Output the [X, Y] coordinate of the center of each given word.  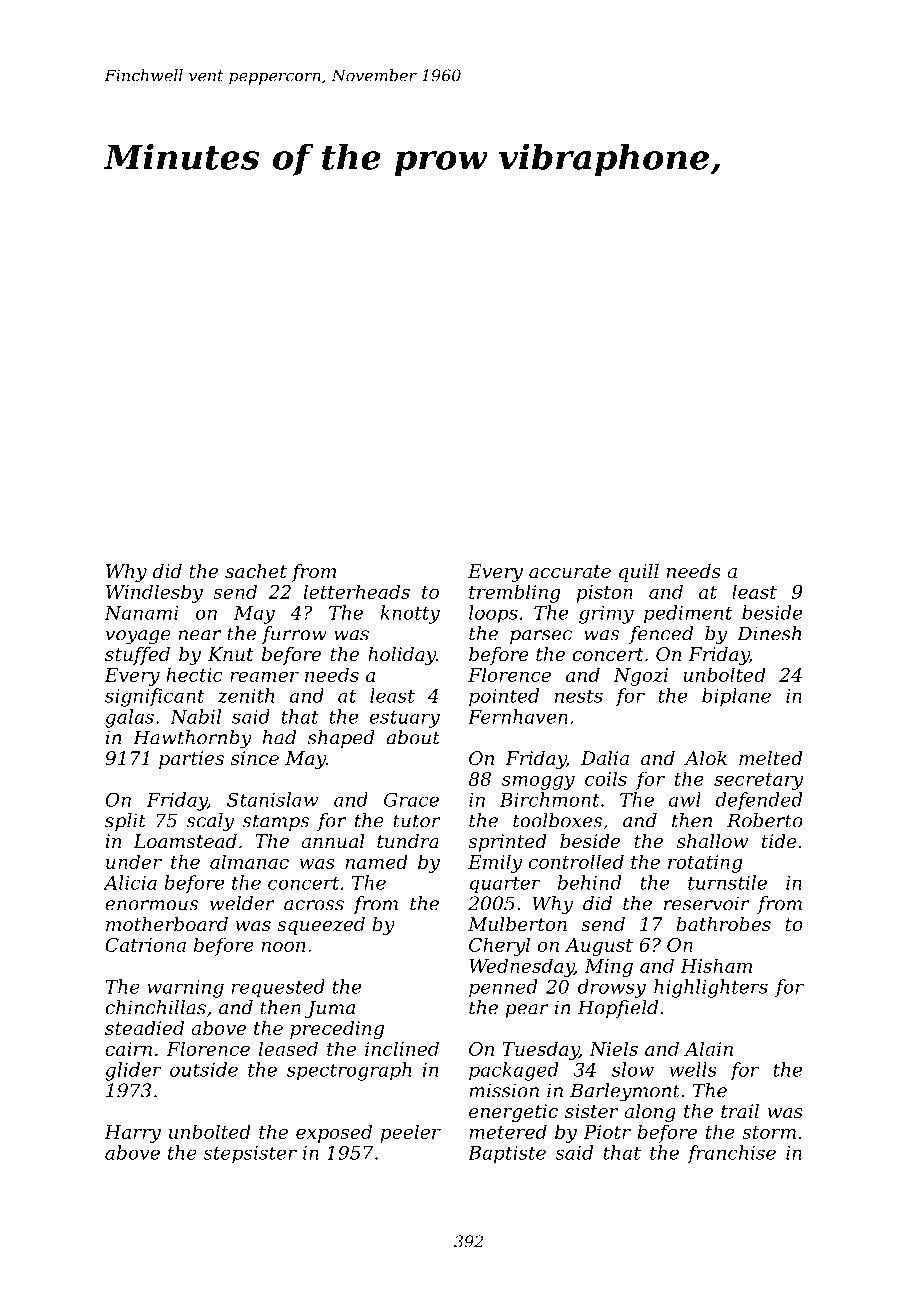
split [125, 822]
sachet [256, 571]
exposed [334, 1133]
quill [639, 573]
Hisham [716, 965]
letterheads [356, 591]
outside [204, 1069]
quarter [505, 885]
